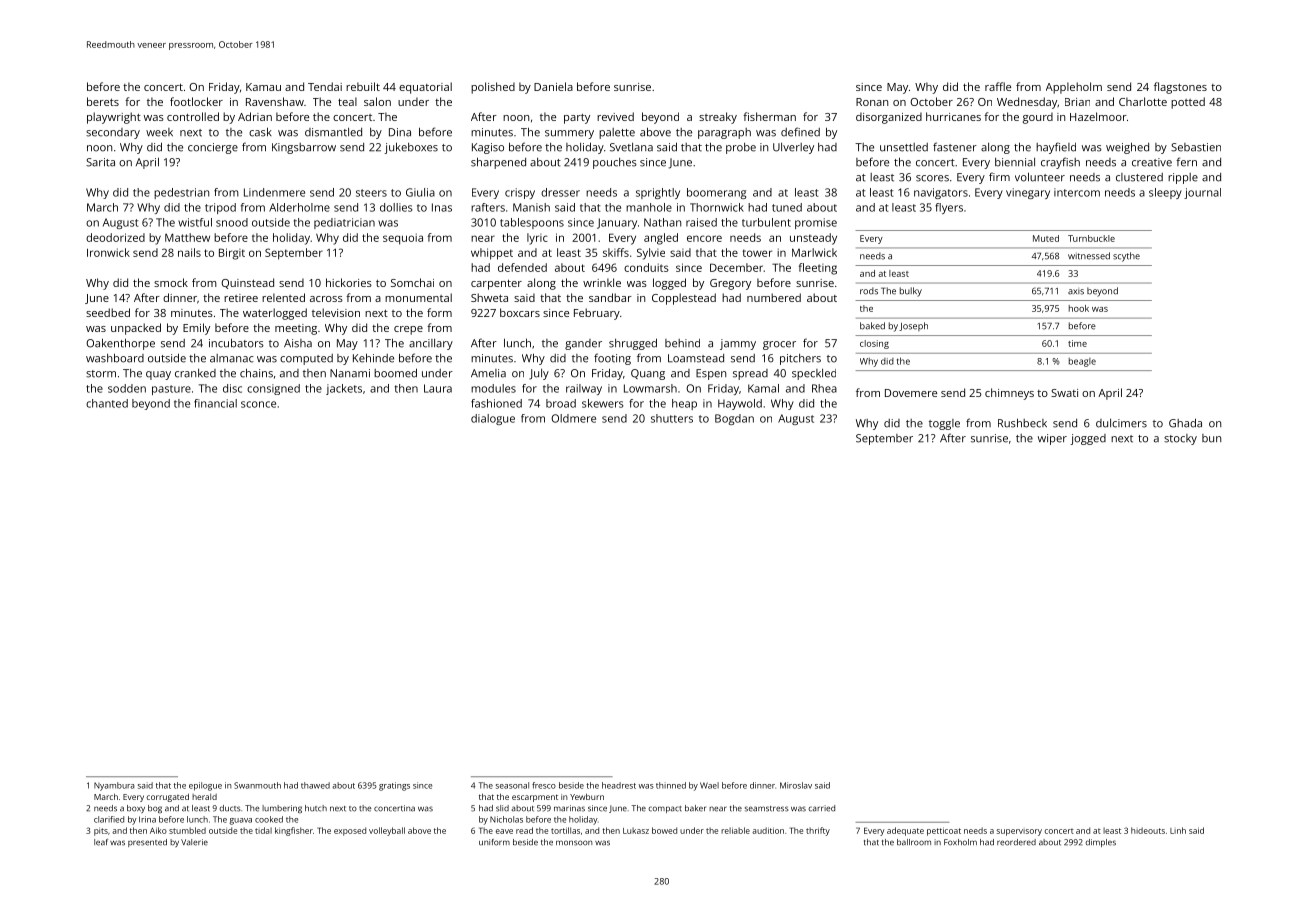  Describe the element at coordinates (101, 842) in the image. I see `leaf` at that location.
